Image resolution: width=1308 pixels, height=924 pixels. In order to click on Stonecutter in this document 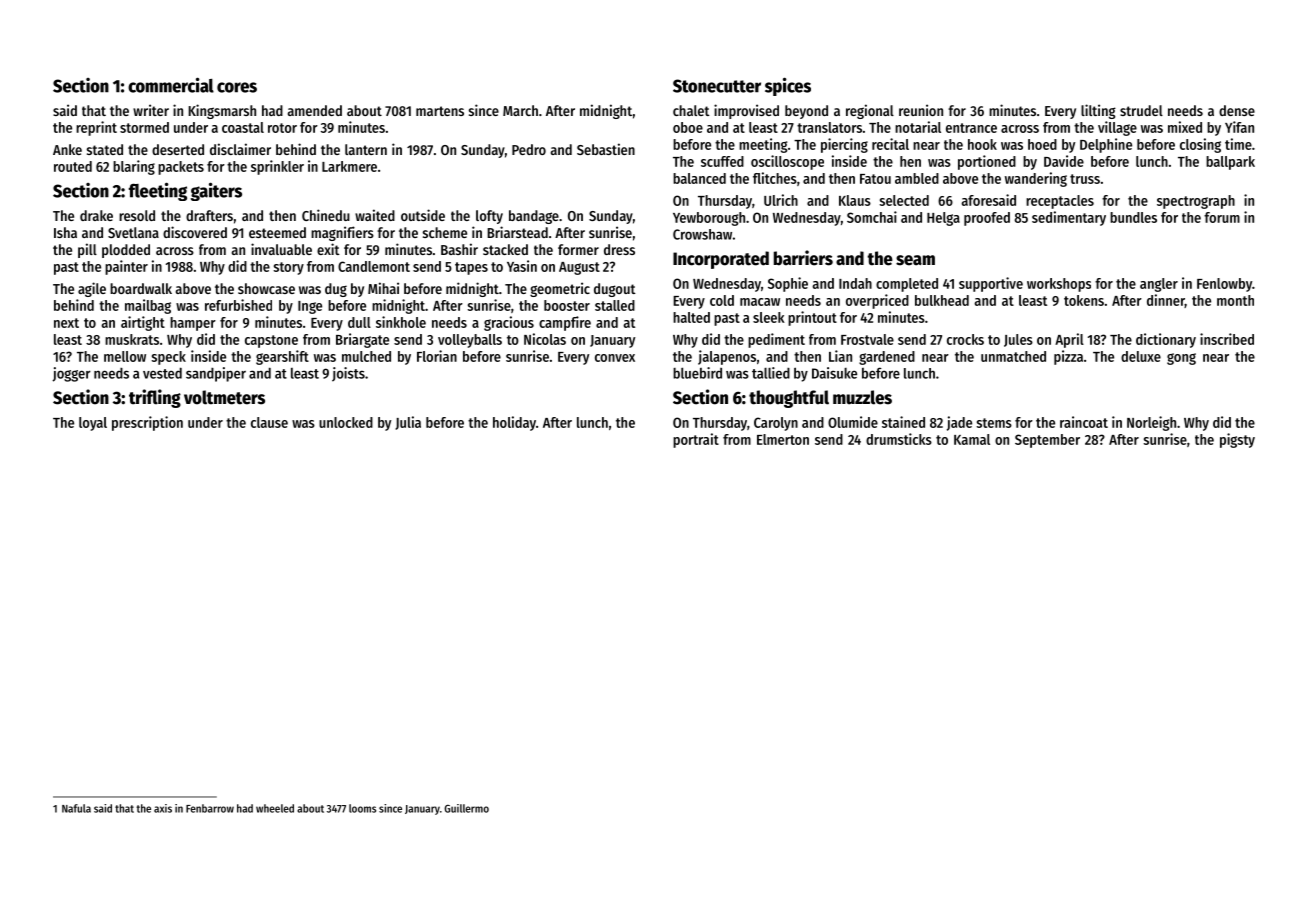, I will do `click(717, 86)`.
